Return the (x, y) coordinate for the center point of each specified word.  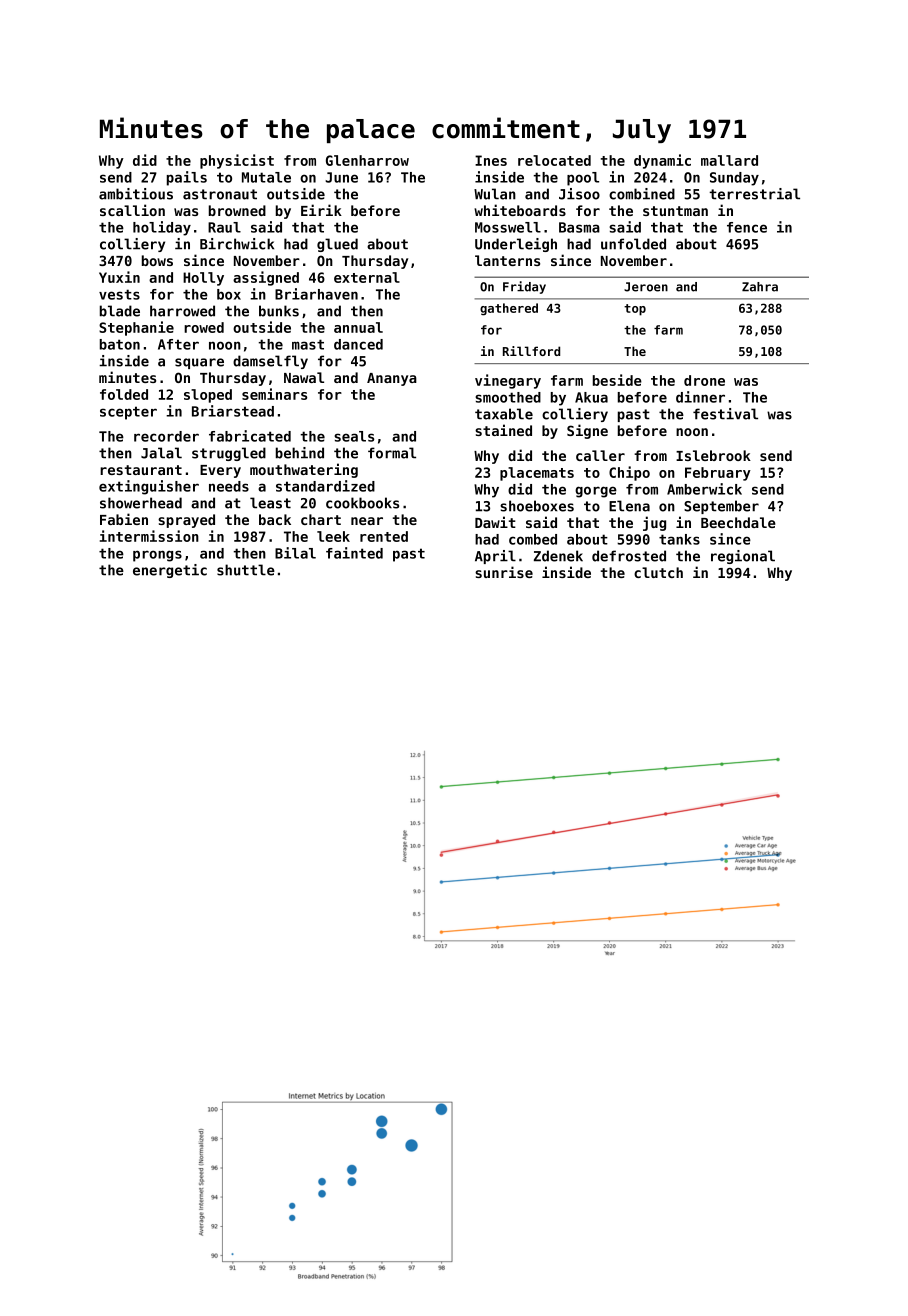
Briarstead (233, 411)
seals (354, 436)
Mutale (266, 177)
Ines (491, 160)
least (270, 503)
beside (617, 380)
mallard (729, 160)
